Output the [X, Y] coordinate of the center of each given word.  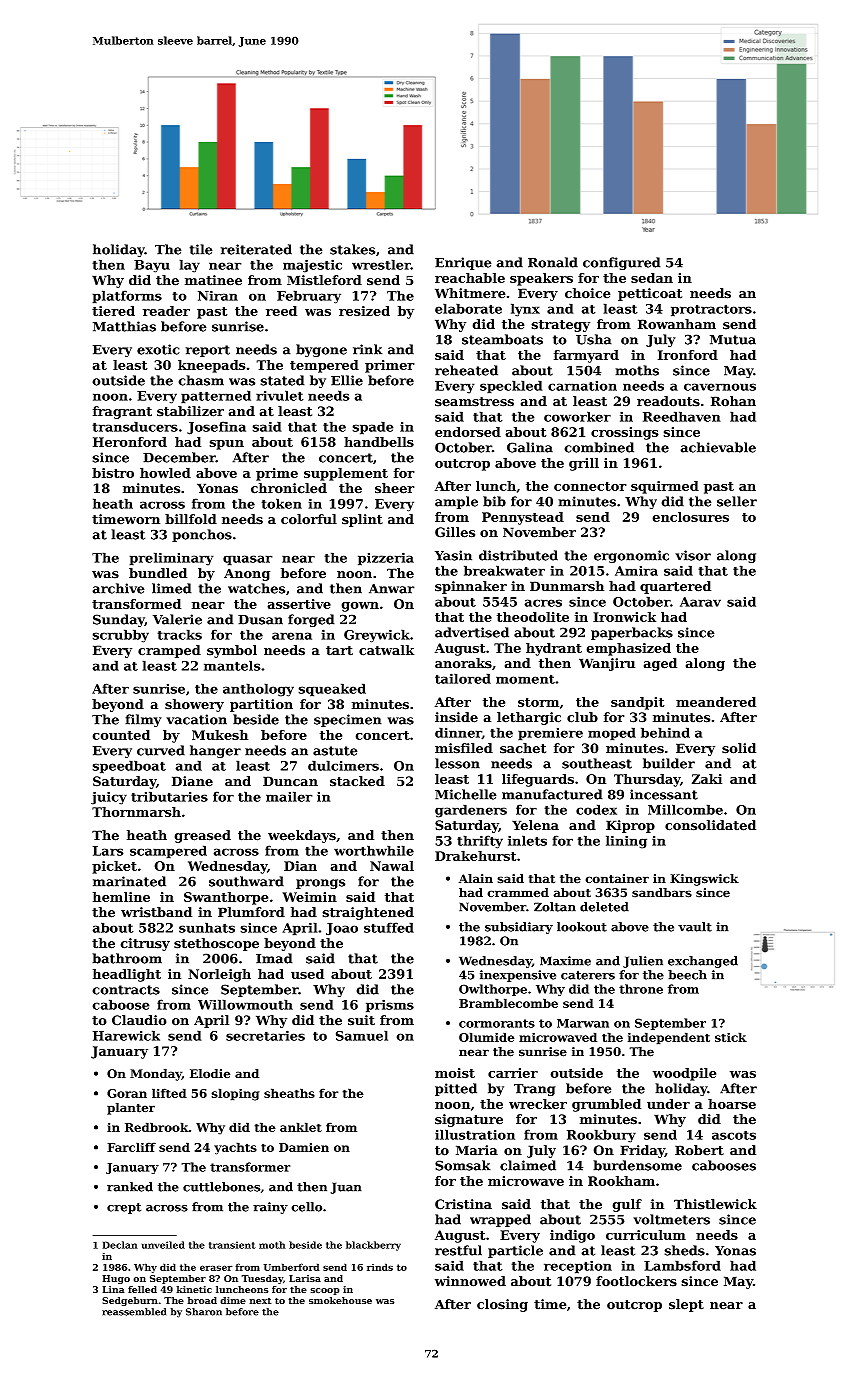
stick [731, 1037]
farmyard [586, 356]
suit [361, 1020]
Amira [636, 571]
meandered [716, 702]
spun [226, 445]
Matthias [124, 326]
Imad [274, 958]
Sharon [204, 1312]
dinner [458, 733]
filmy [143, 720]
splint [362, 520]
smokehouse [340, 1300]
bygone [321, 350]
